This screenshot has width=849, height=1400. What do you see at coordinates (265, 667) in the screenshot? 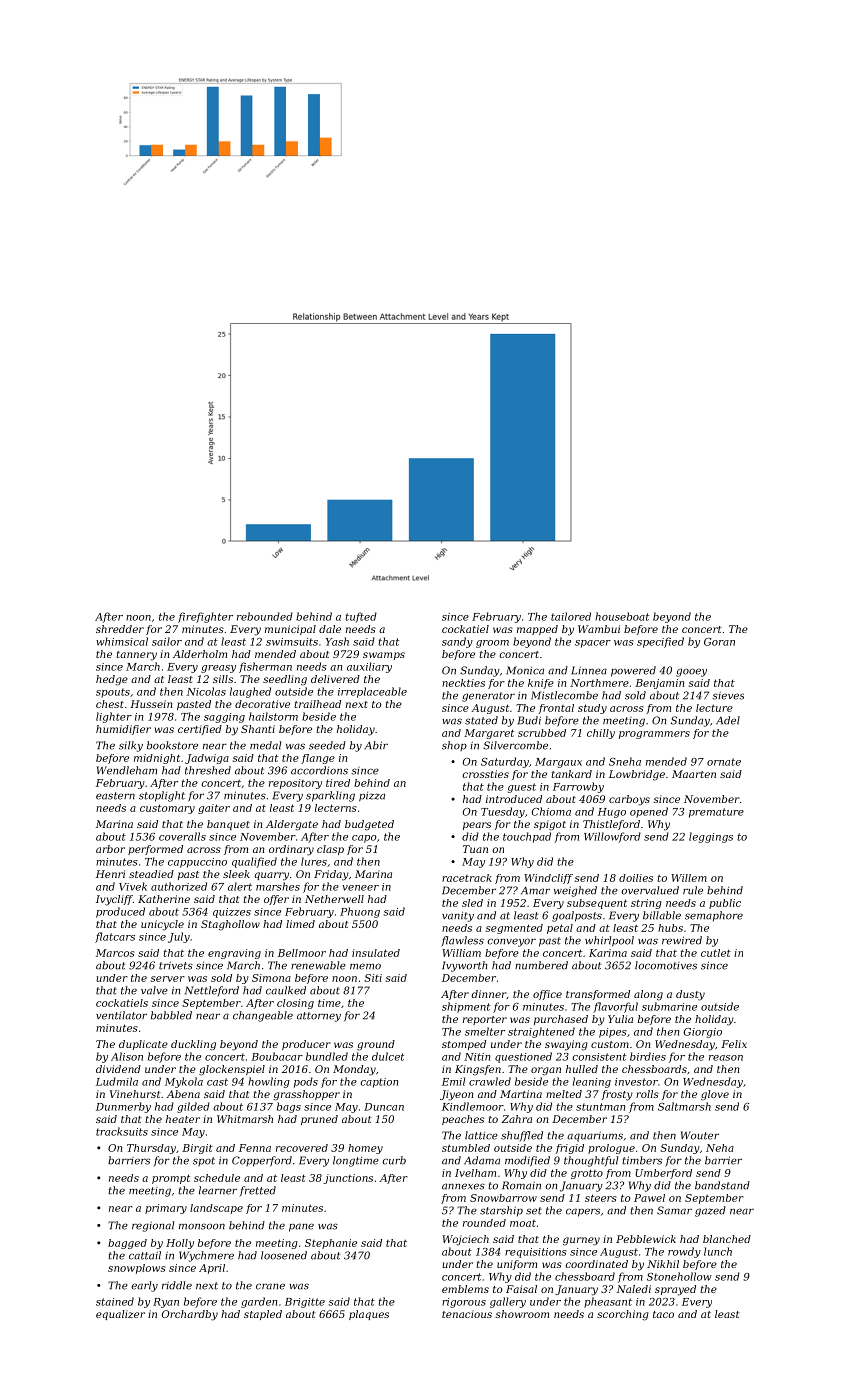
I see `fisherman` at bounding box center [265, 667].
